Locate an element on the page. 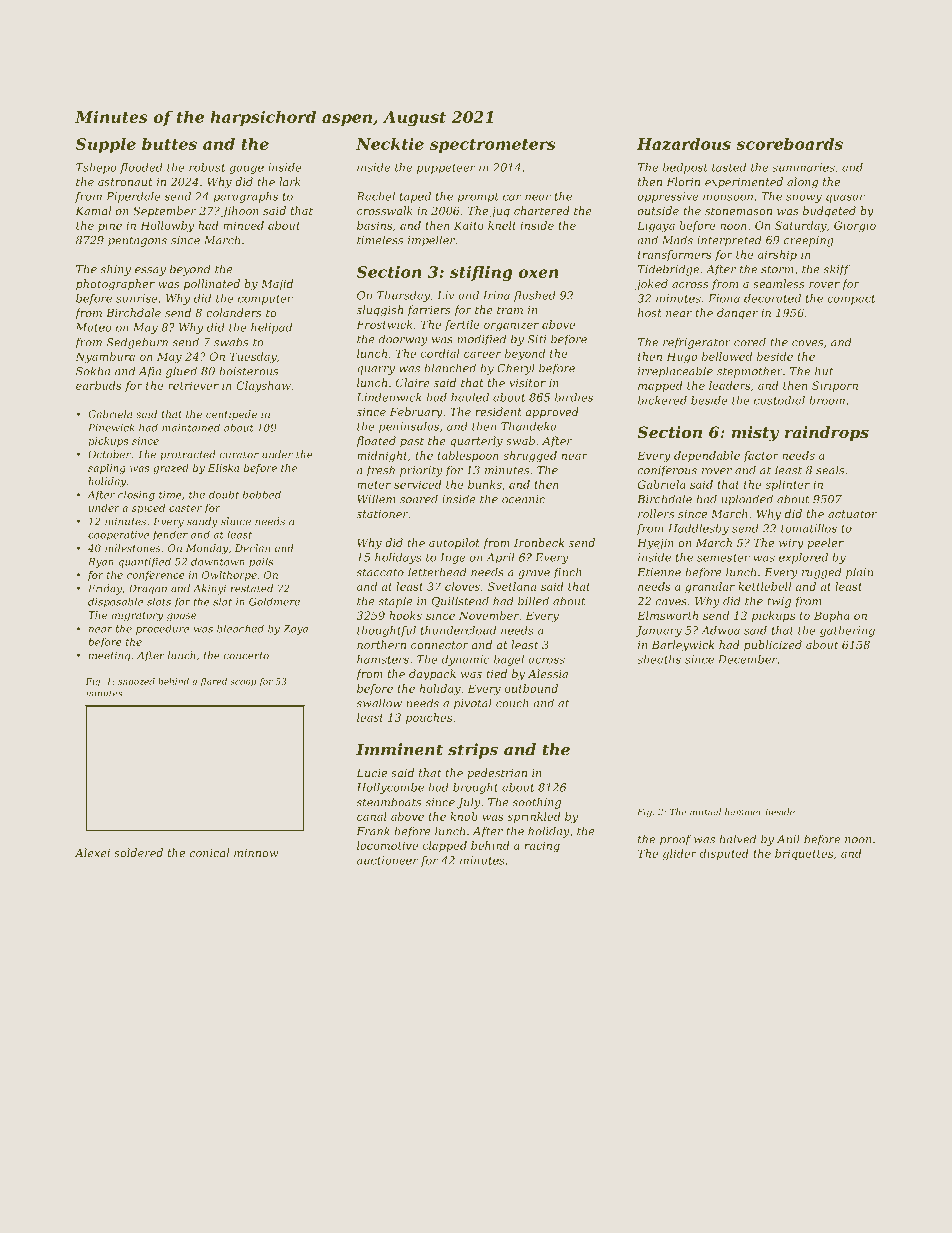 The height and width of the page is (1233, 952). briquettes is located at coordinates (804, 854).
